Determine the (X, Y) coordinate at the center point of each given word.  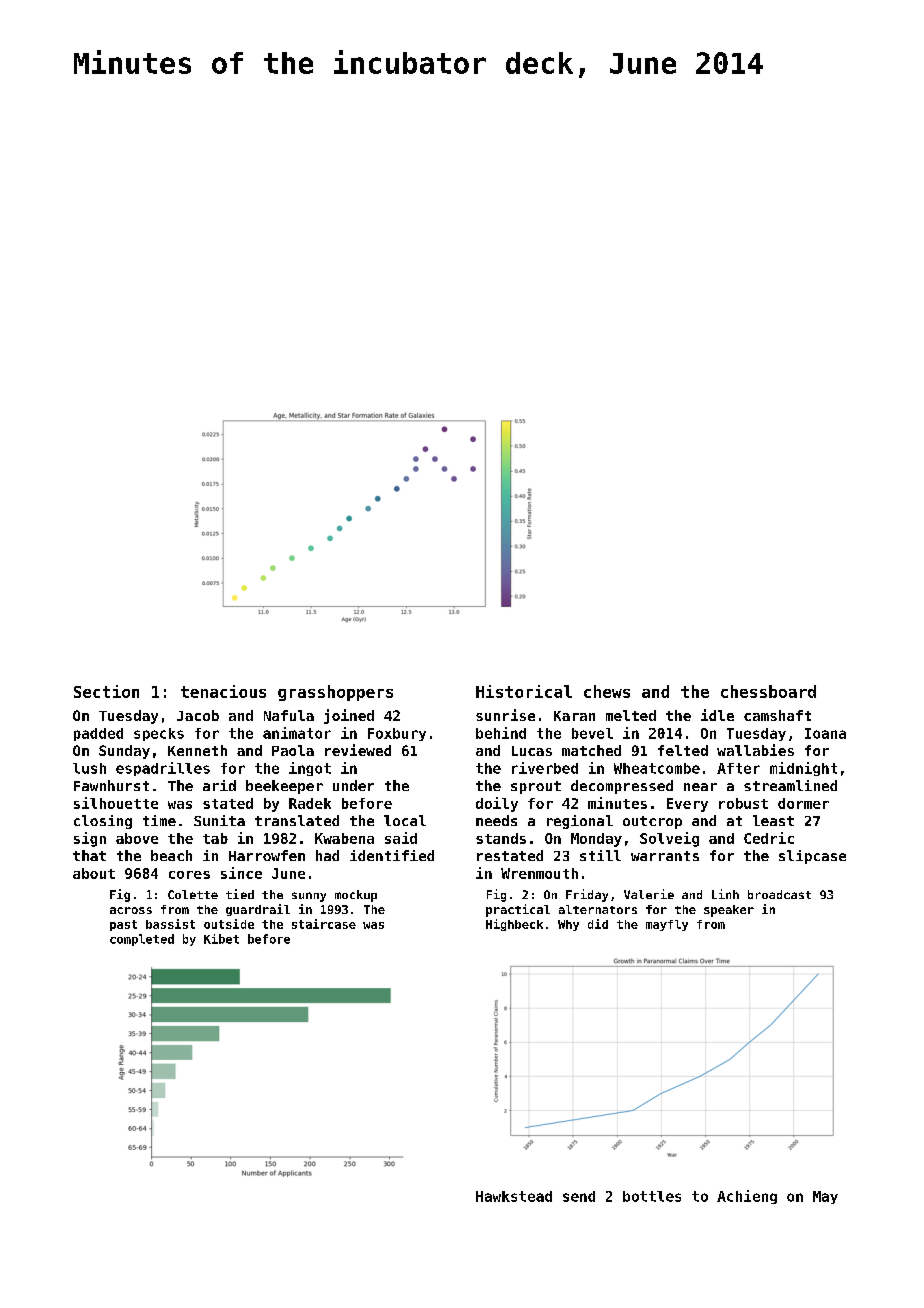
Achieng (747, 1197)
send (579, 1196)
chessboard (768, 691)
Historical (524, 691)
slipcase (812, 857)
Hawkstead (514, 1196)
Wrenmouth (539, 873)
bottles (652, 1196)
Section (106, 691)
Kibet (221, 939)
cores (189, 875)
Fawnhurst (111, 785)
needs (496, 820)
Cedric (769, 838)
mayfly (667, 925)
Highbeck (514, 925)
